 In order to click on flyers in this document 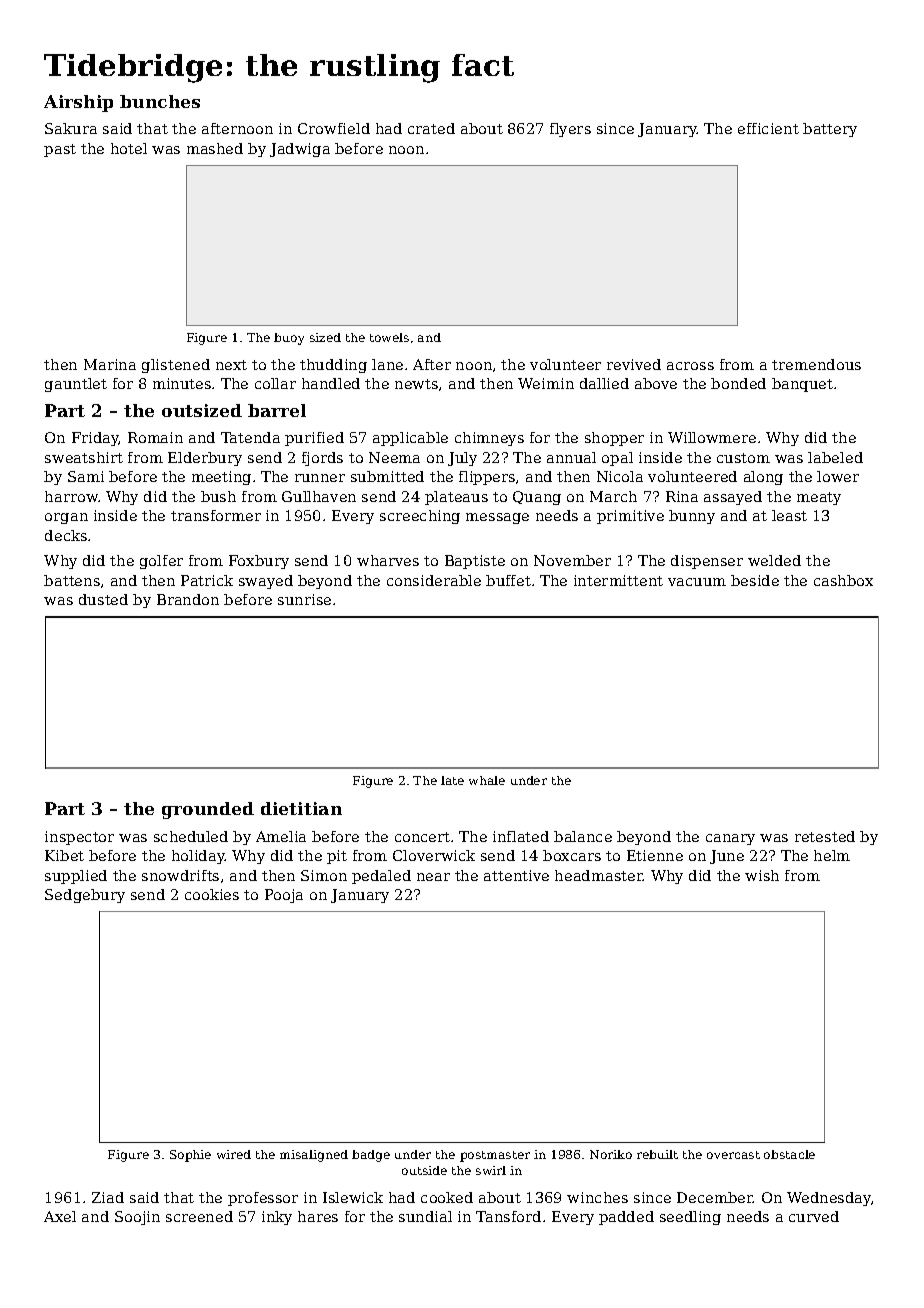, I will do `click(570, 130)`.
